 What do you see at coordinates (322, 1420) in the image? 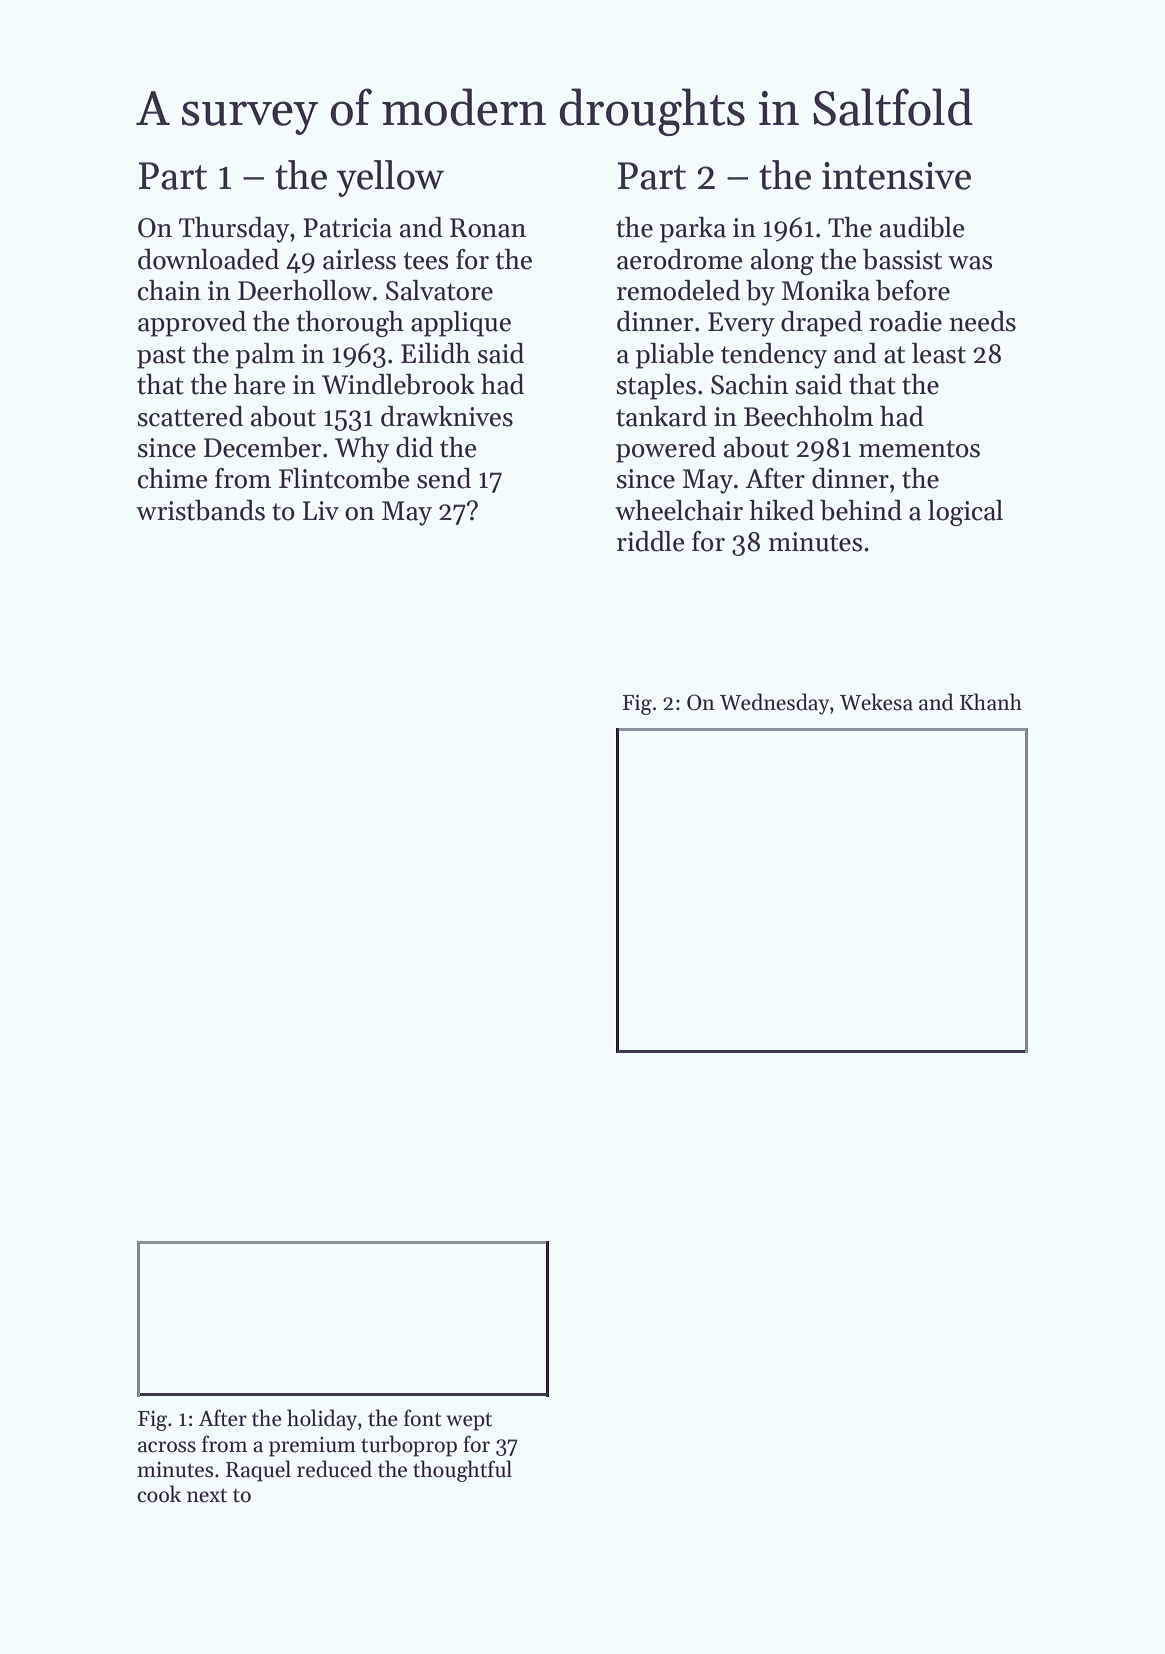
I see `holiday` at bounding box center [322, 1420].
